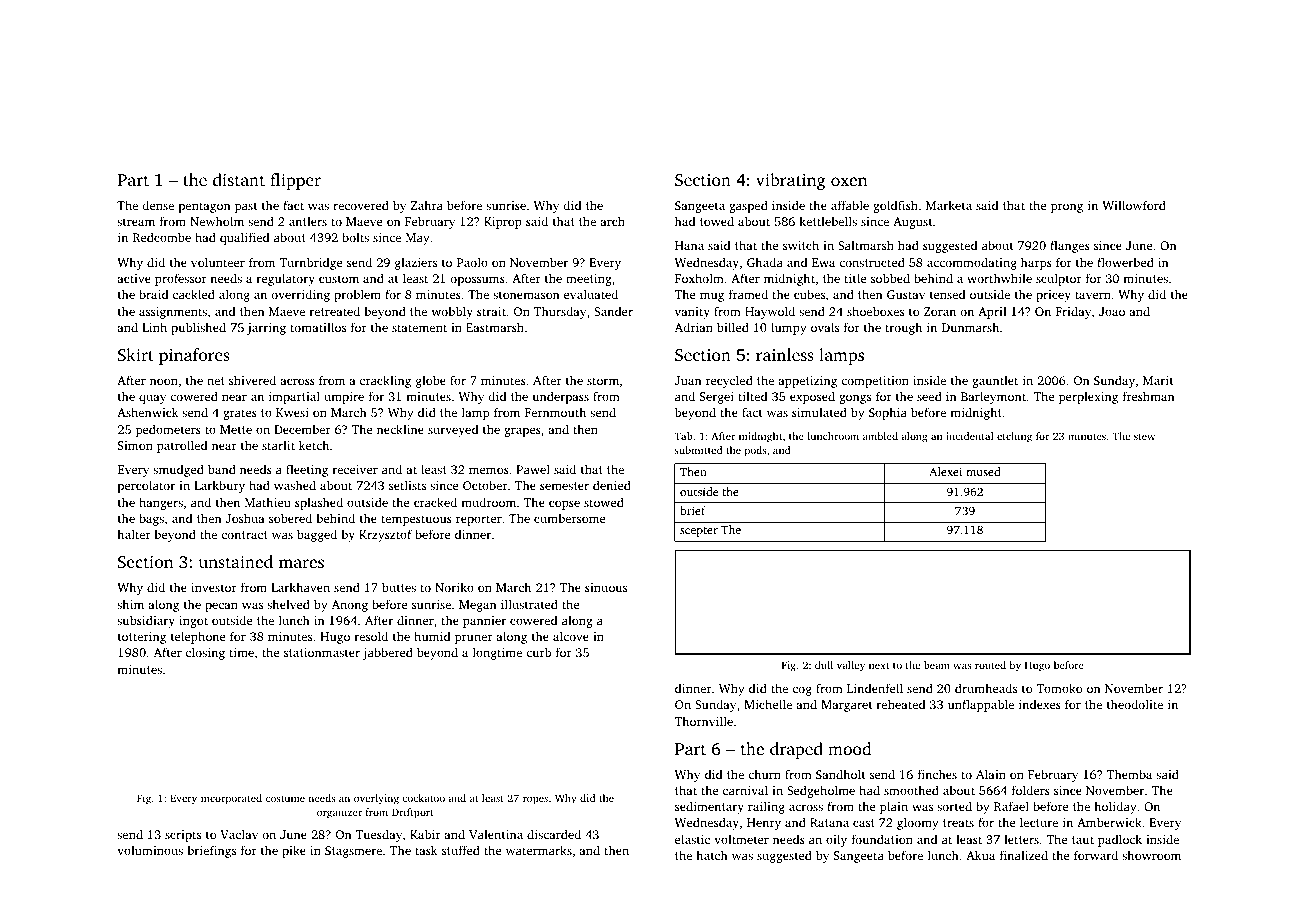  What do you see at coordinates (712, 855) in the screenshot?
I see `hatch` at bounding box center [712, 855].
